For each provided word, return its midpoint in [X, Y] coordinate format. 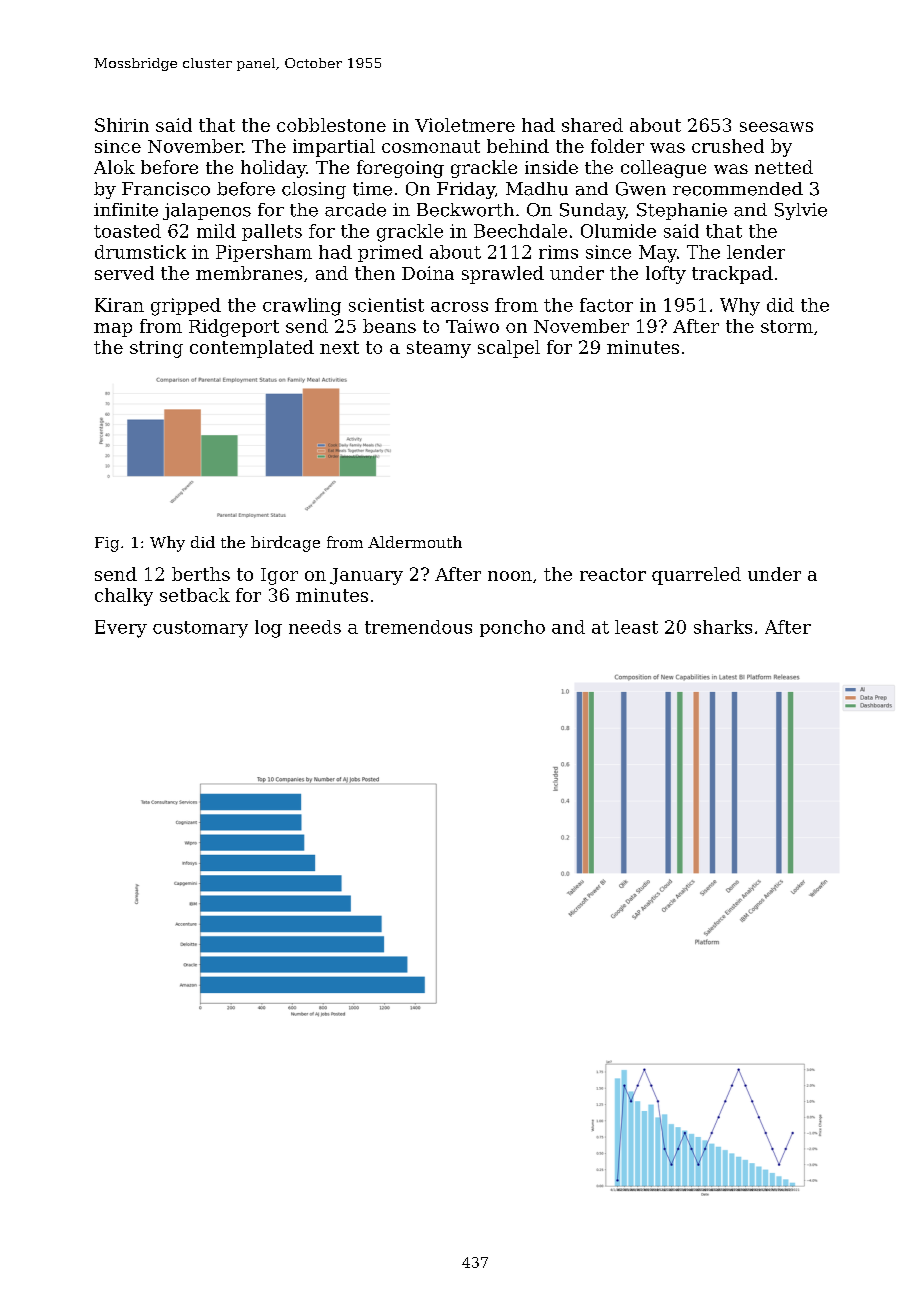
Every [121, 629]
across [459, 307]
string [156, 349]
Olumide [618, 231]
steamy [439, 349]
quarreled [696, 576]
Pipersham [264, 253]
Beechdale [520, 231]
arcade [355, 210]
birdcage [285, 544]
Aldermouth [415, 542]
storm [787, 326]
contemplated [252, 349]
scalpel [509, 349]
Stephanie [682, 211]
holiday [273, 169]
